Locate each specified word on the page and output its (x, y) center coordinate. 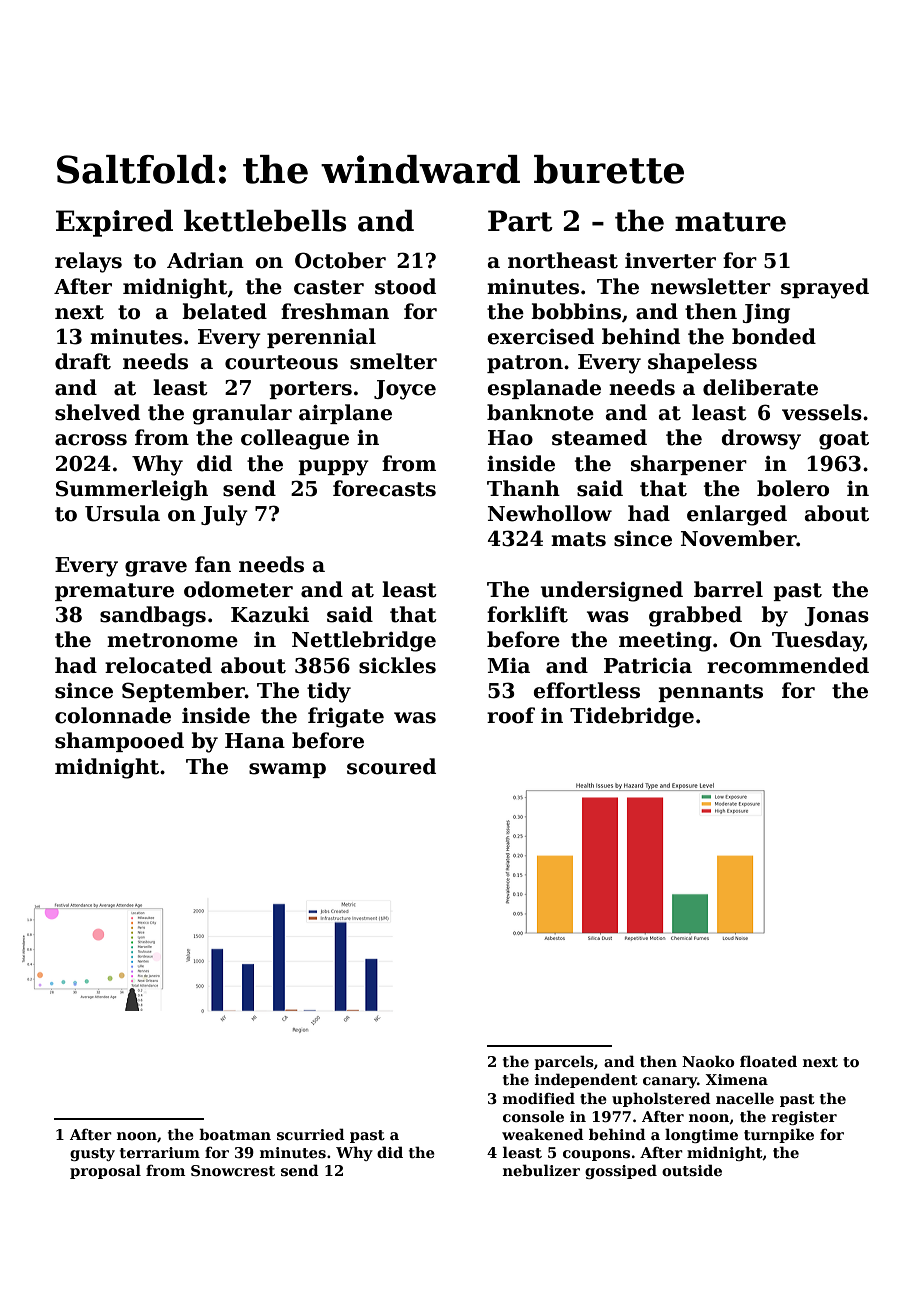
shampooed (119, 742)
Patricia (648, 666)
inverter (670, 261)
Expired (114, 223)
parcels (564, 1062)
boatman (235, 1134)
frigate (346, 717)
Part (520, 221)
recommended (788, 665)
